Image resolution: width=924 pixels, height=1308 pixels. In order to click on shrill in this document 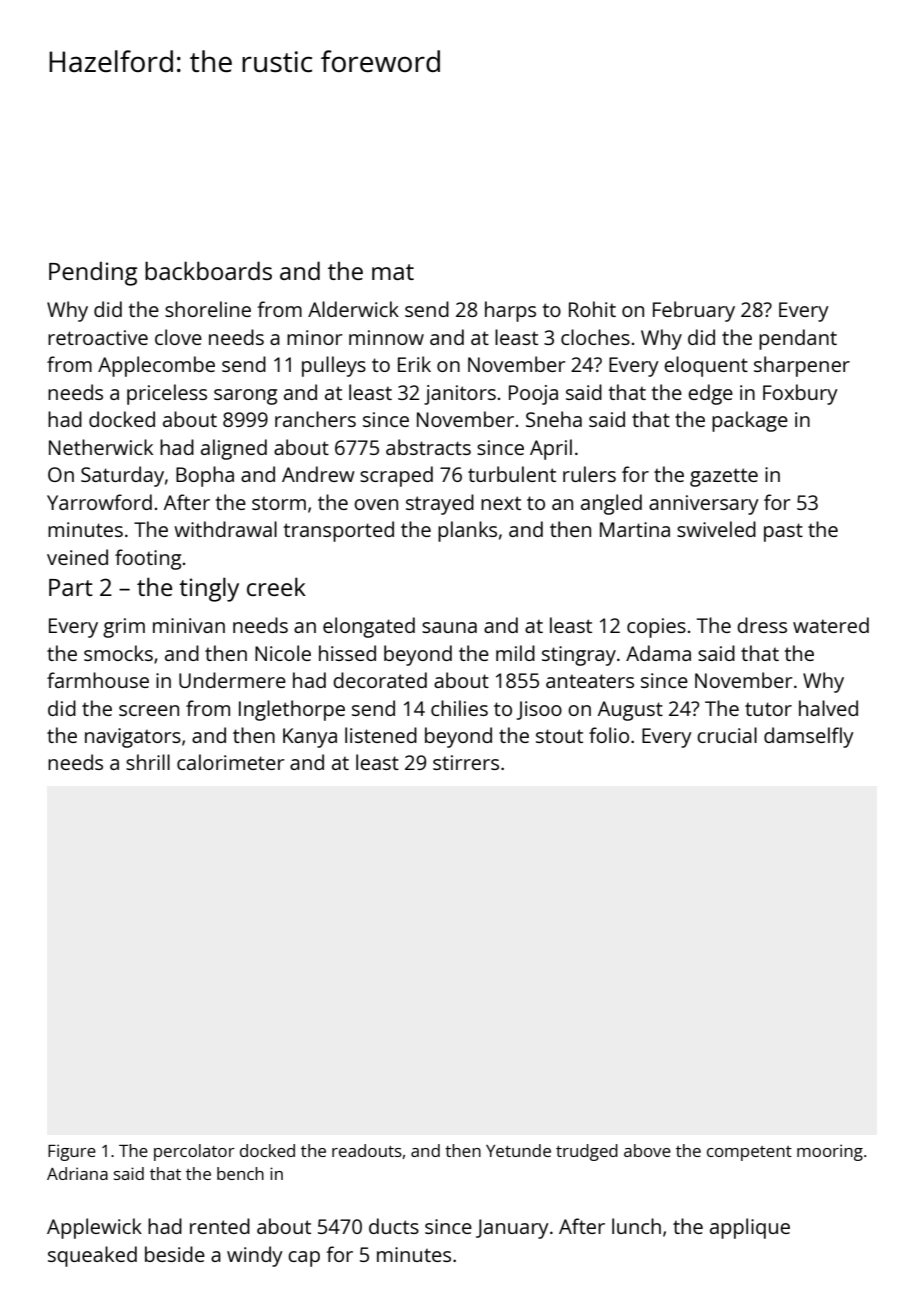, I will do `click(148, 762)`.
